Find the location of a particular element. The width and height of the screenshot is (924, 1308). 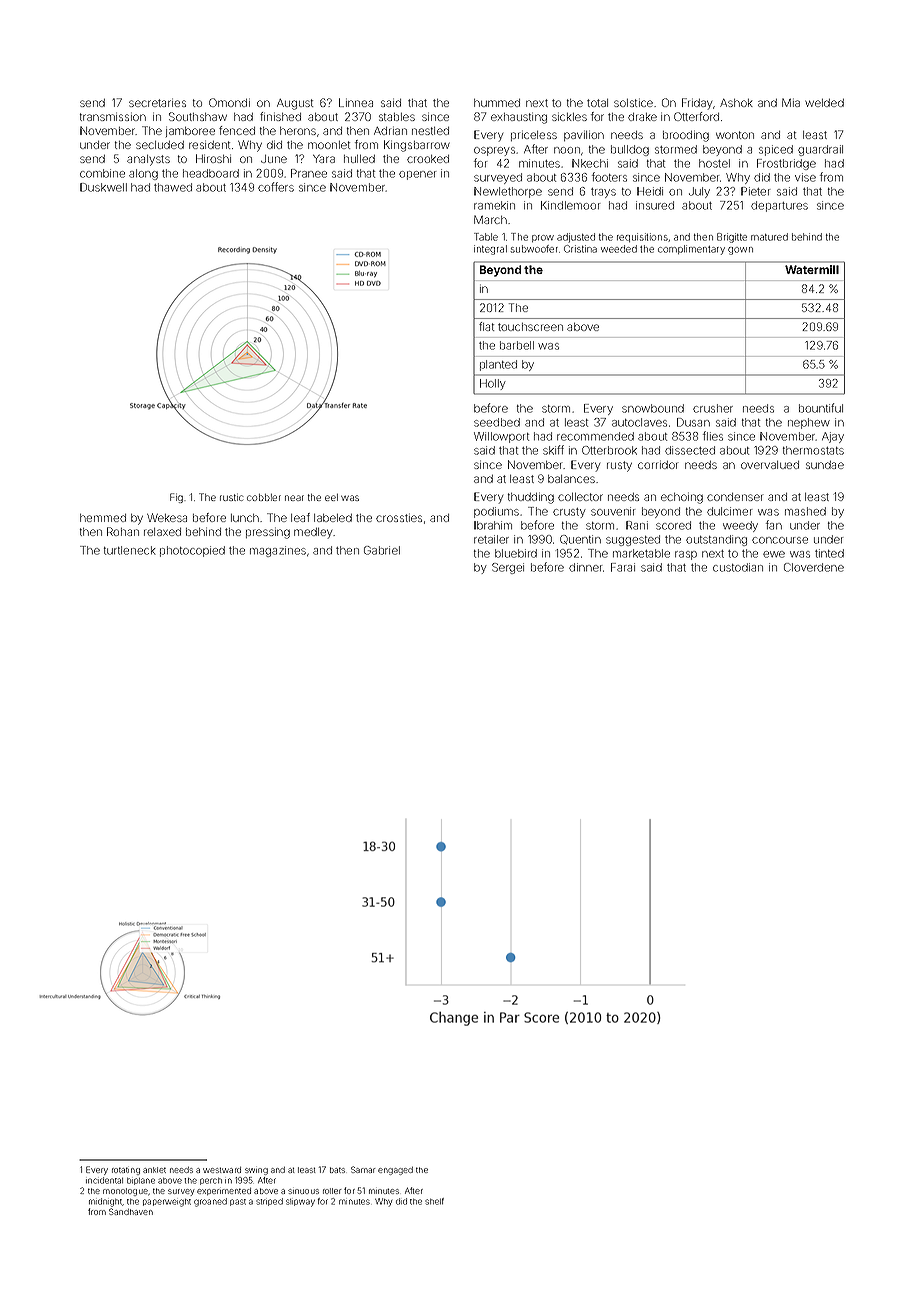

Wekesa is located at coordinates (167, 517).
